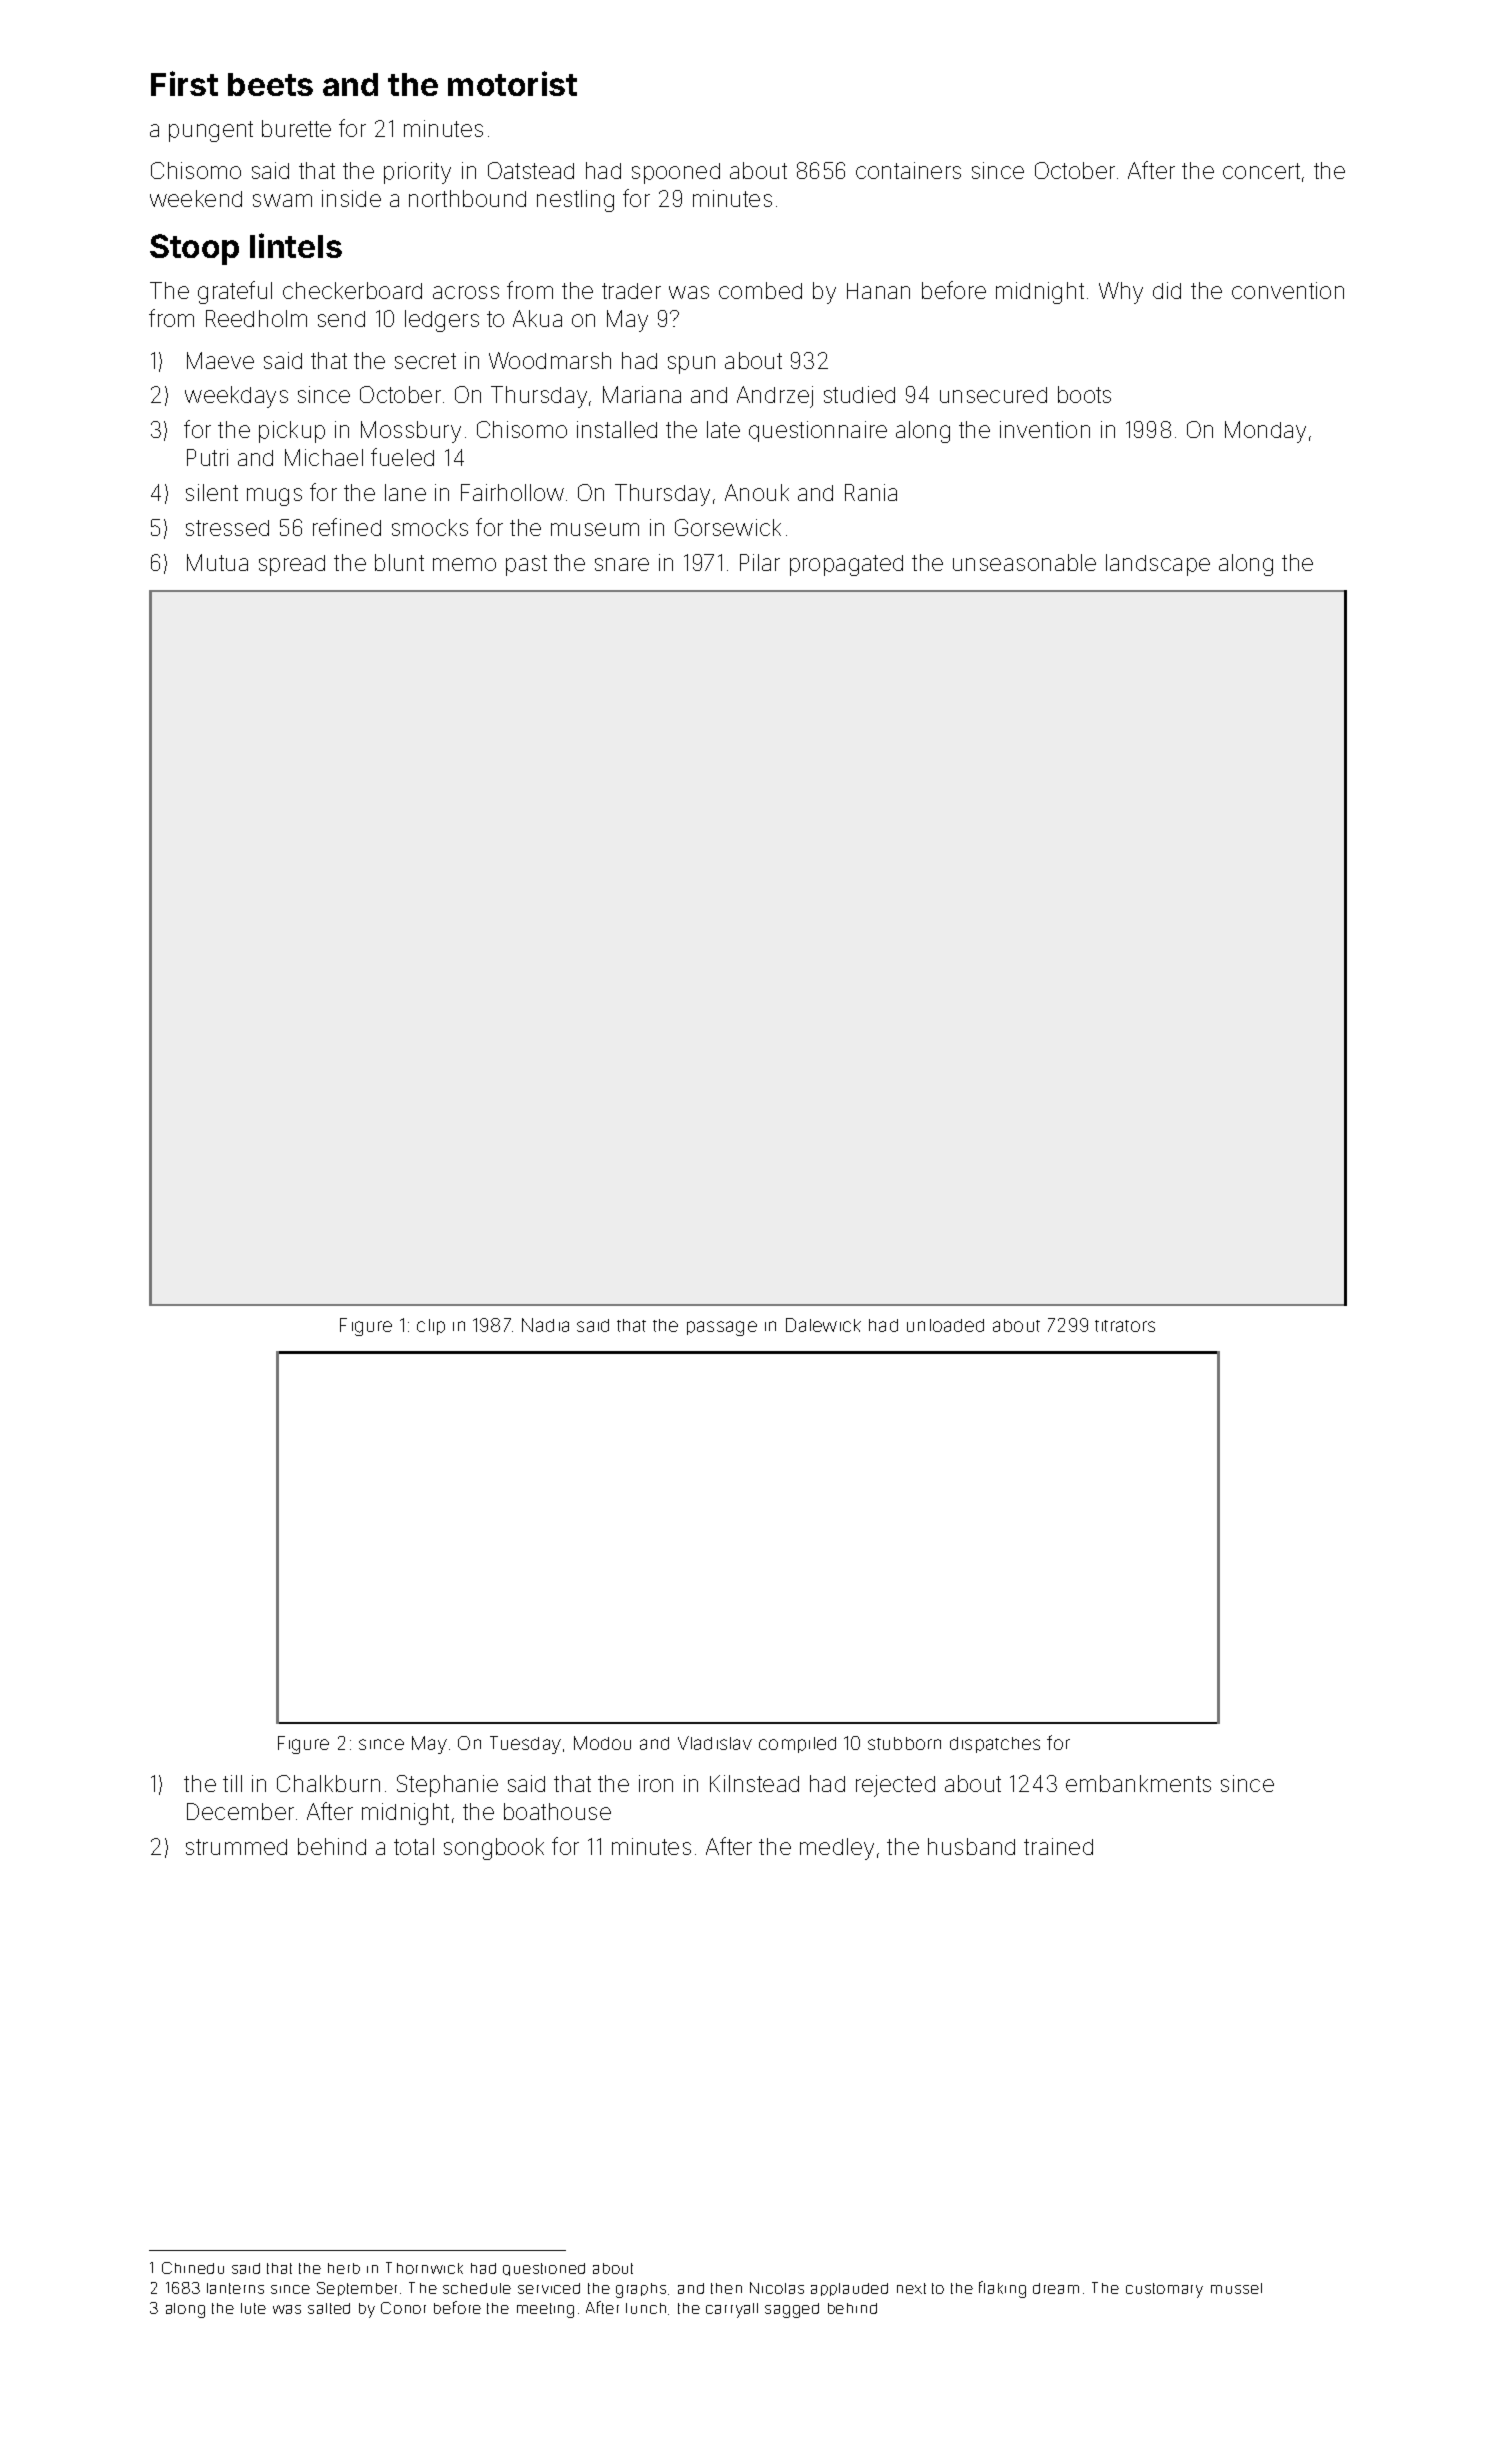 The image size is (1496, 2464). I want to click on First, so click(184, 83).
